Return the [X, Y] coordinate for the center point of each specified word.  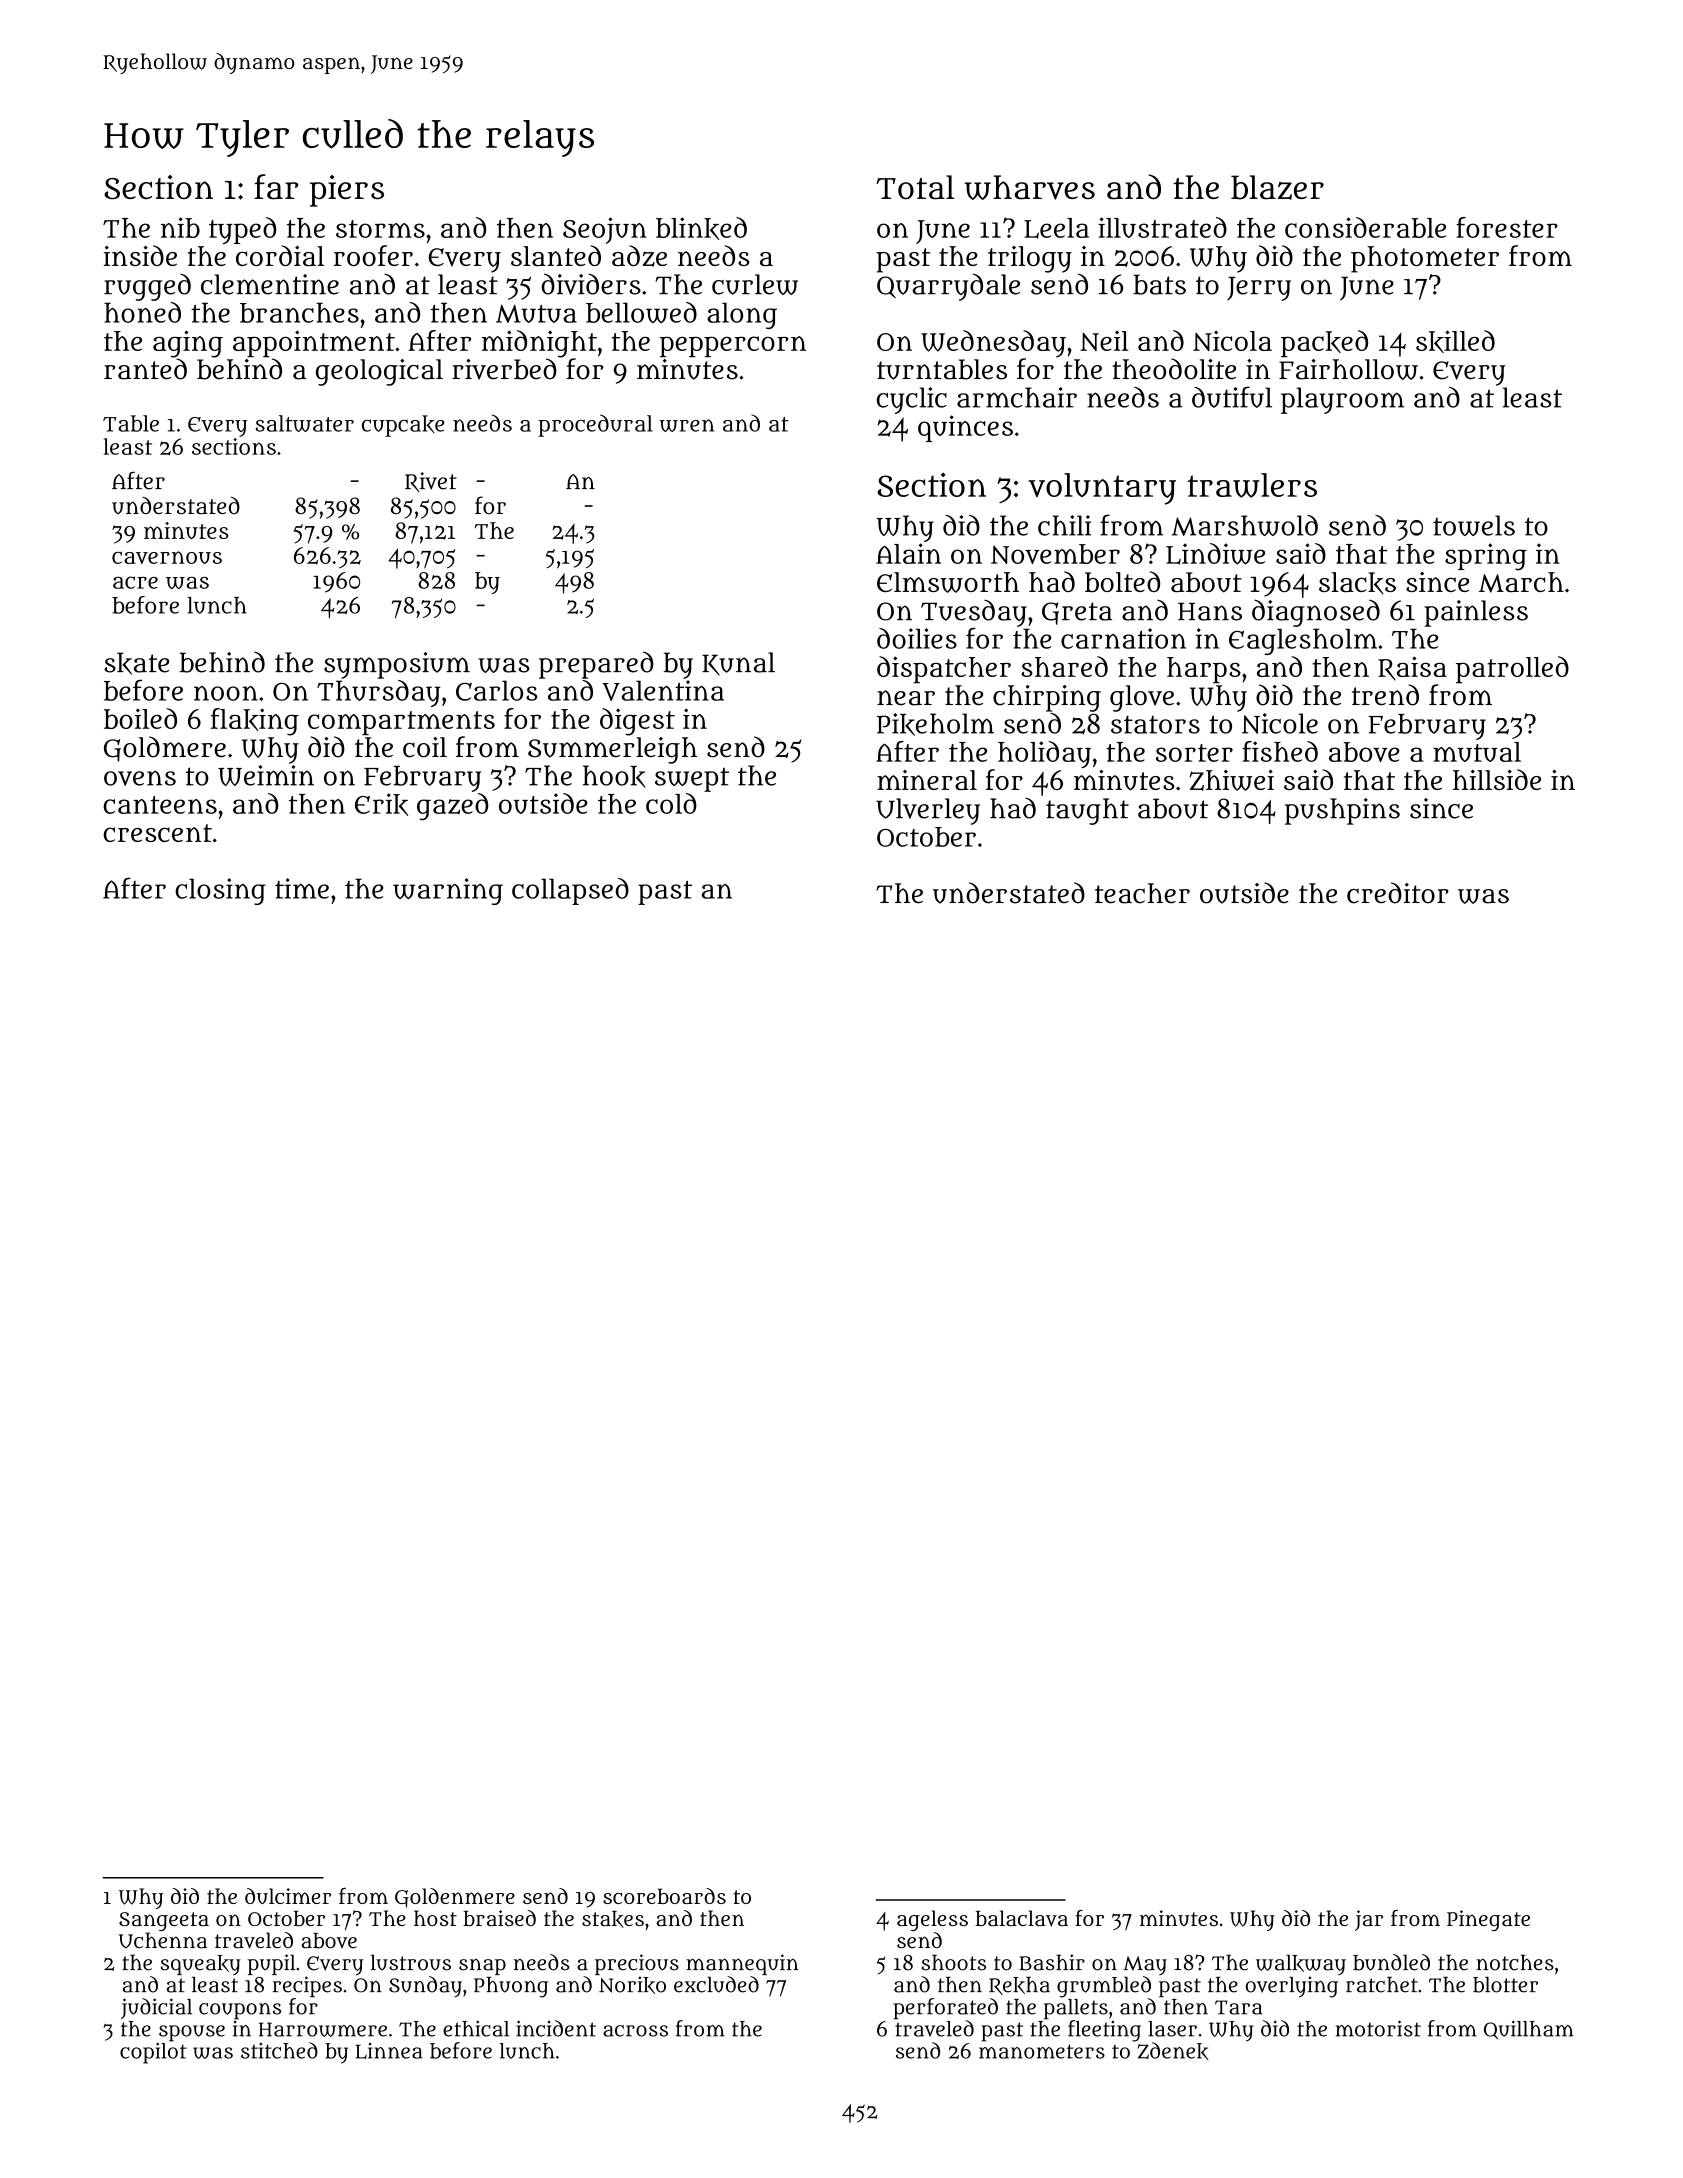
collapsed [570, 891]
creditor [1398, 893]
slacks [1357, 583]
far [276, 187]
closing [220, 891]
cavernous [167, 557]
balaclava [1021, 1918]
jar [1369, 1920]
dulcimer [288, 1896]
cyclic [912, 400]
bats [1159, 284]
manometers [1042, 2051]
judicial [156, 2008]
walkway [1301, 1964]
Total [915, 187]
